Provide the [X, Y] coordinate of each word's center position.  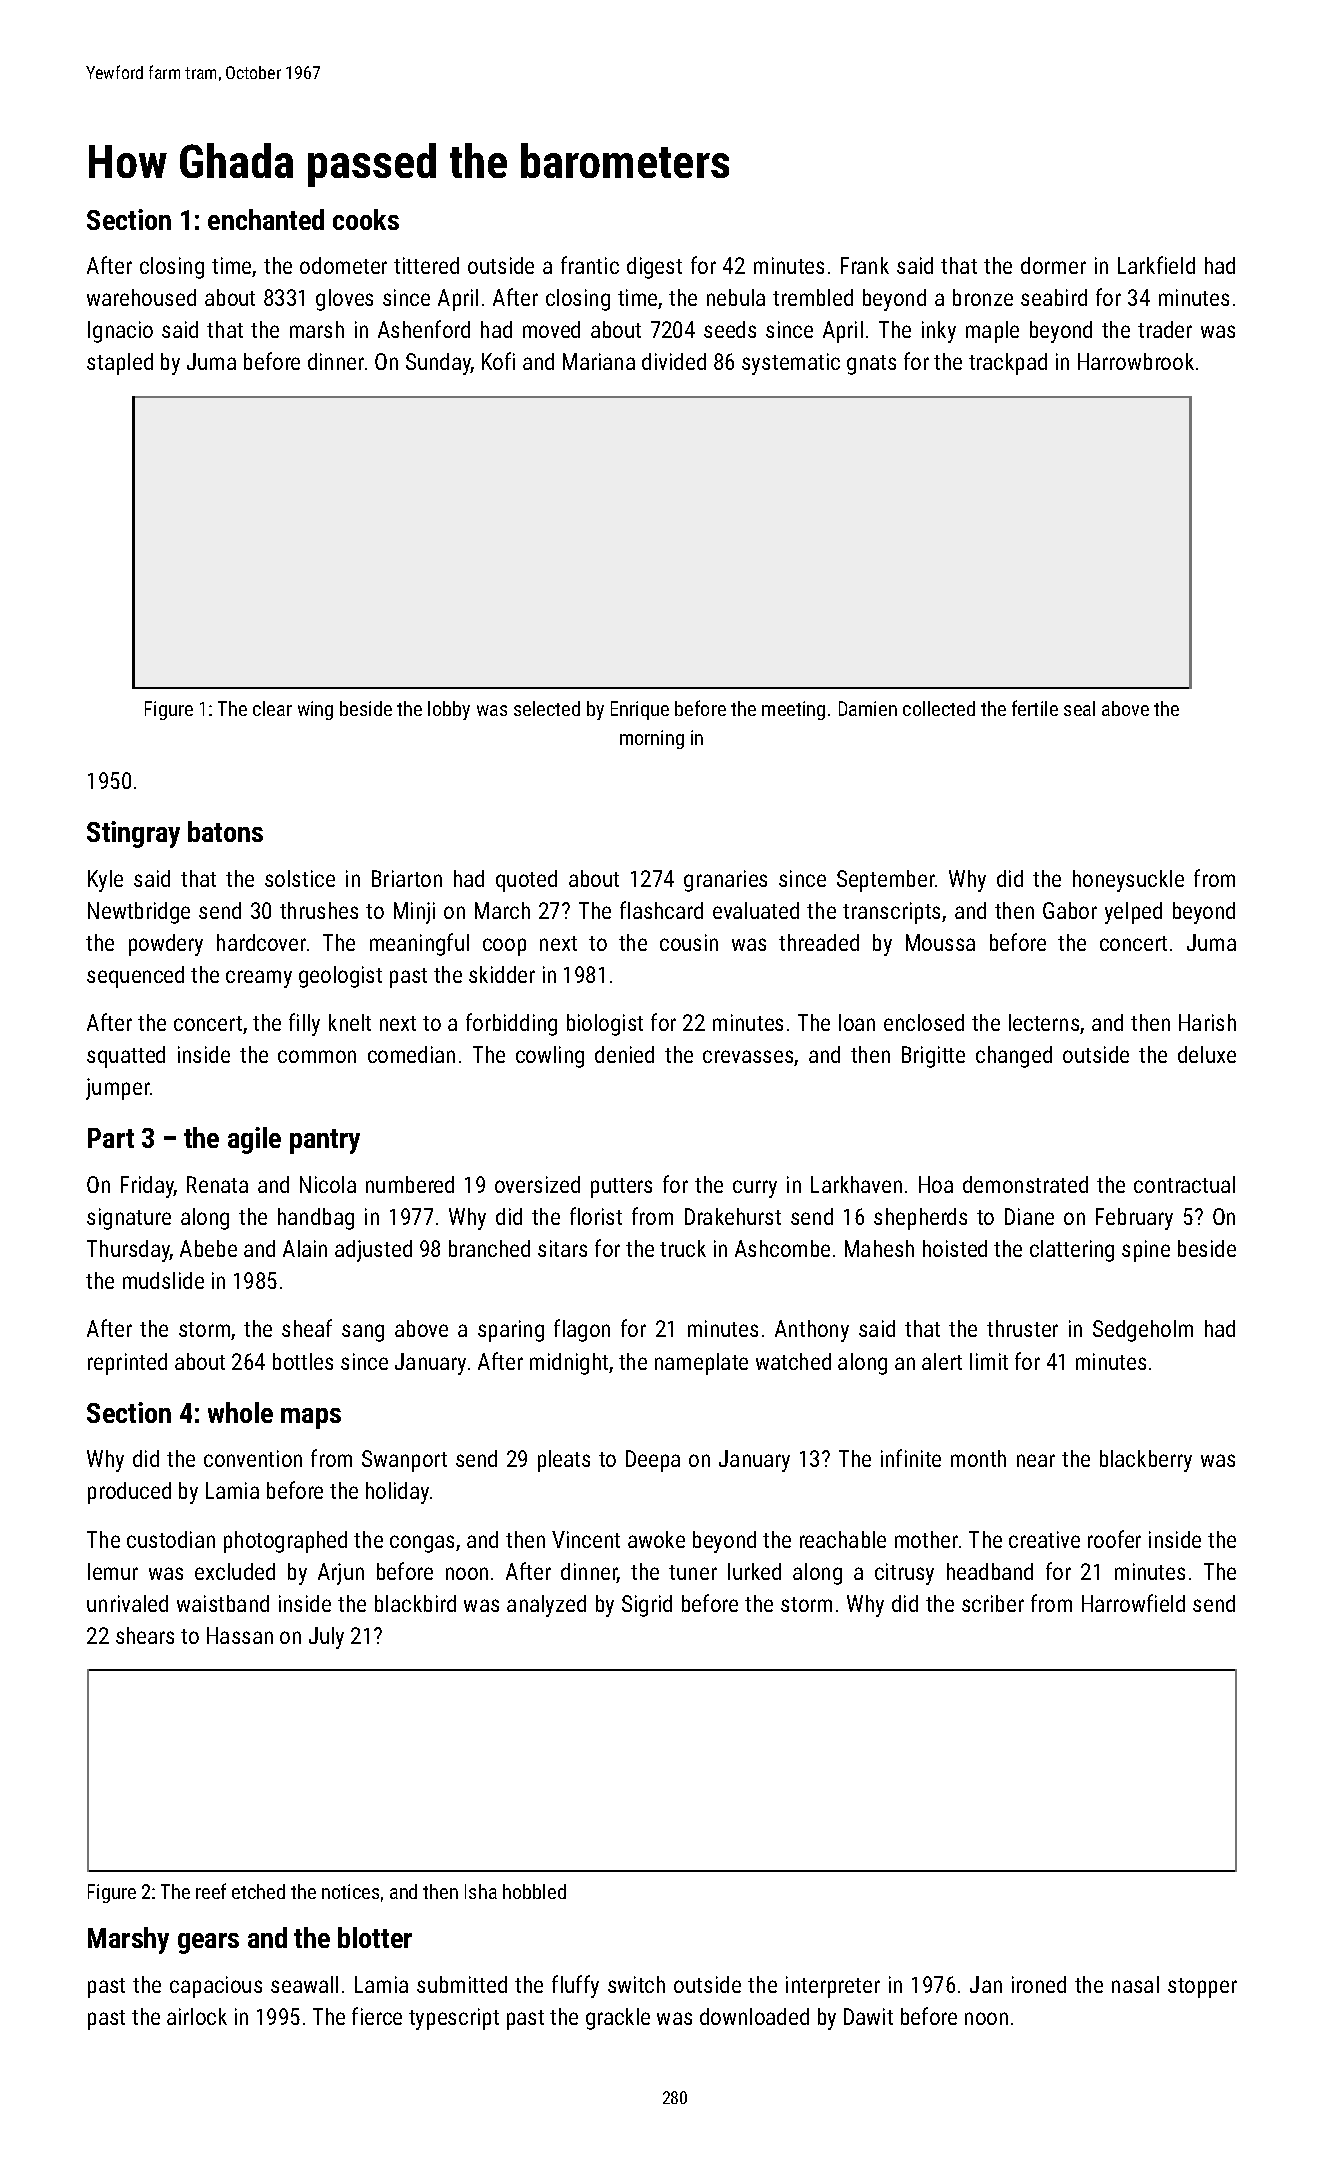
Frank [865, 265]
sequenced [135, 977]
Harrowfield [1133, 1603]
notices [350, 1891]
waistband [223, 1603]
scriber [993, 1603]
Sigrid [647, 1606]
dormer [1053, 265]
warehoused [141, 297]
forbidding [511, 1024]
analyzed [546, 1606]
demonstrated [1025, 1184]
